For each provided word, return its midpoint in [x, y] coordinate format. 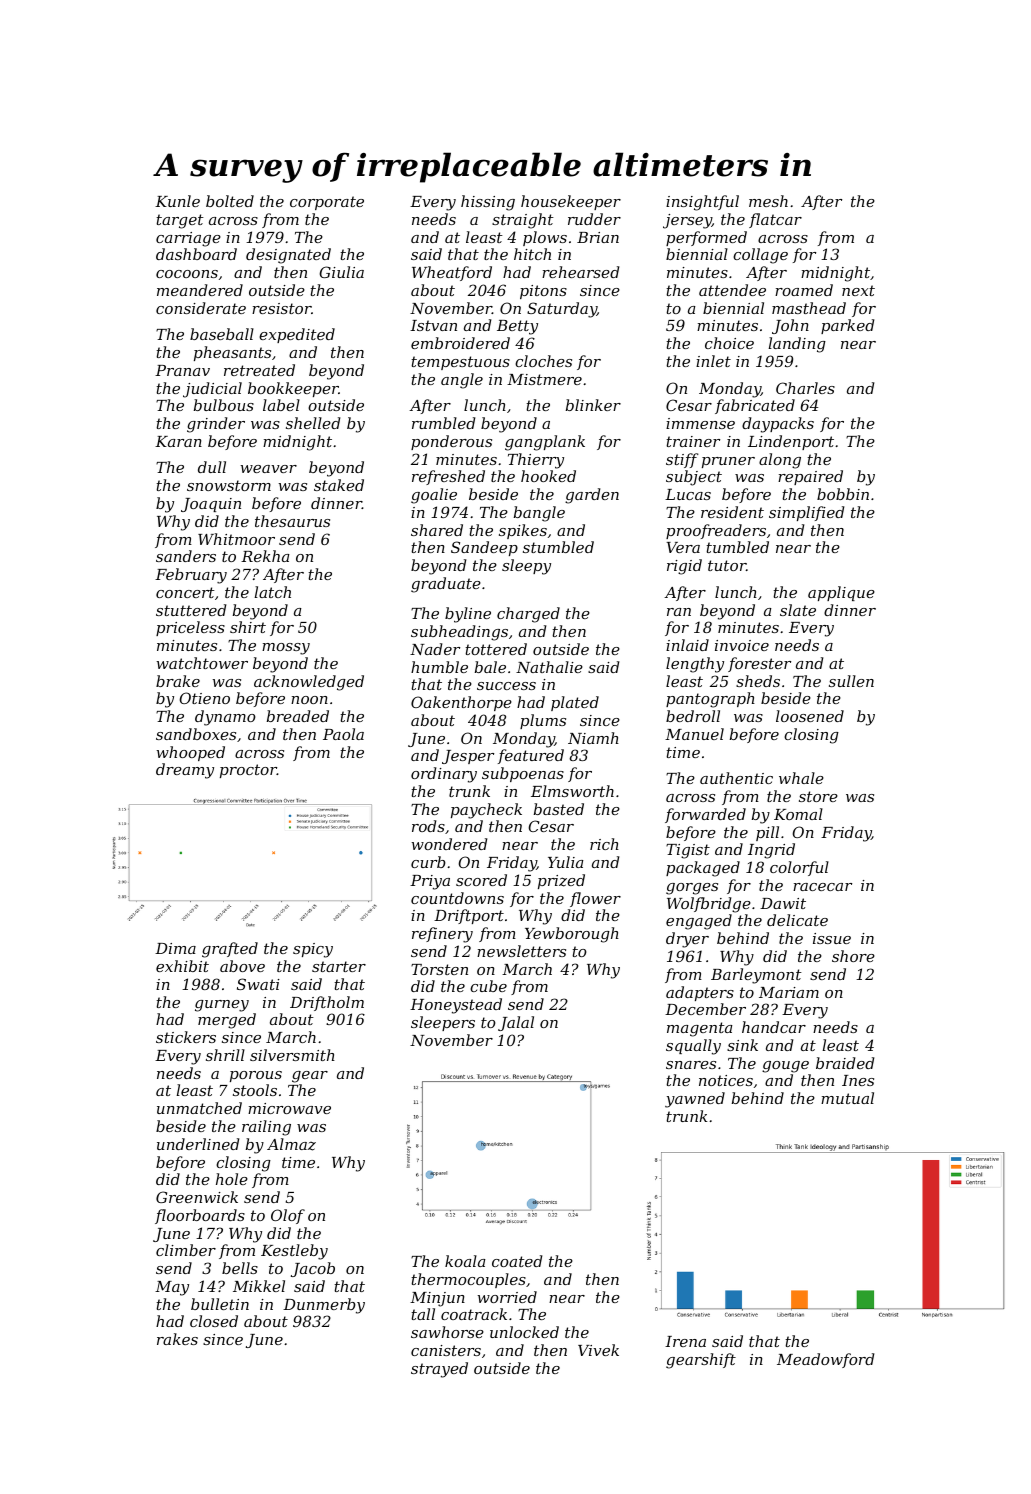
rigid [684, 567]
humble [439, 667]
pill [767, 833]
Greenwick [197, 1197]
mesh [768, 201]
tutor [727, 565]
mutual [847, 1098]
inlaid [687, 645]
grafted [230, 950]
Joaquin [211, 505]
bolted [230, 201]
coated [517, 1261]
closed [214, 1321]
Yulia [566, 862]
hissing [488, 203]
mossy [286, 649]
